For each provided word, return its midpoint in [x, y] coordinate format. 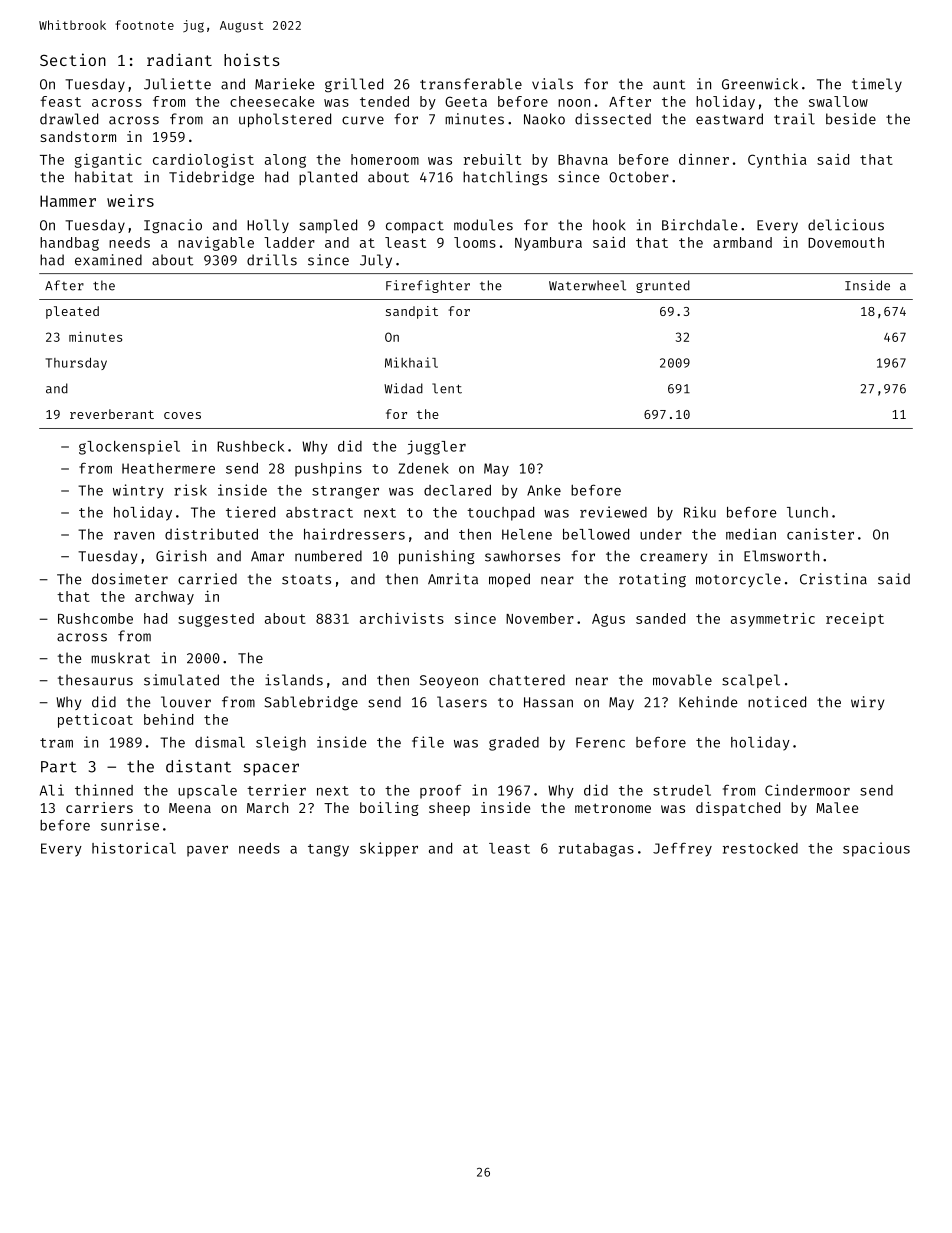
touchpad [500, 514]
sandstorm [78, 136]
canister [820, 534]
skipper [389, 849]
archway [164, 598]
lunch [807, 512]
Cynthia [777, 160]
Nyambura [548, 244]
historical [134, 848]
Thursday [76, 364]
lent [447, 388]
